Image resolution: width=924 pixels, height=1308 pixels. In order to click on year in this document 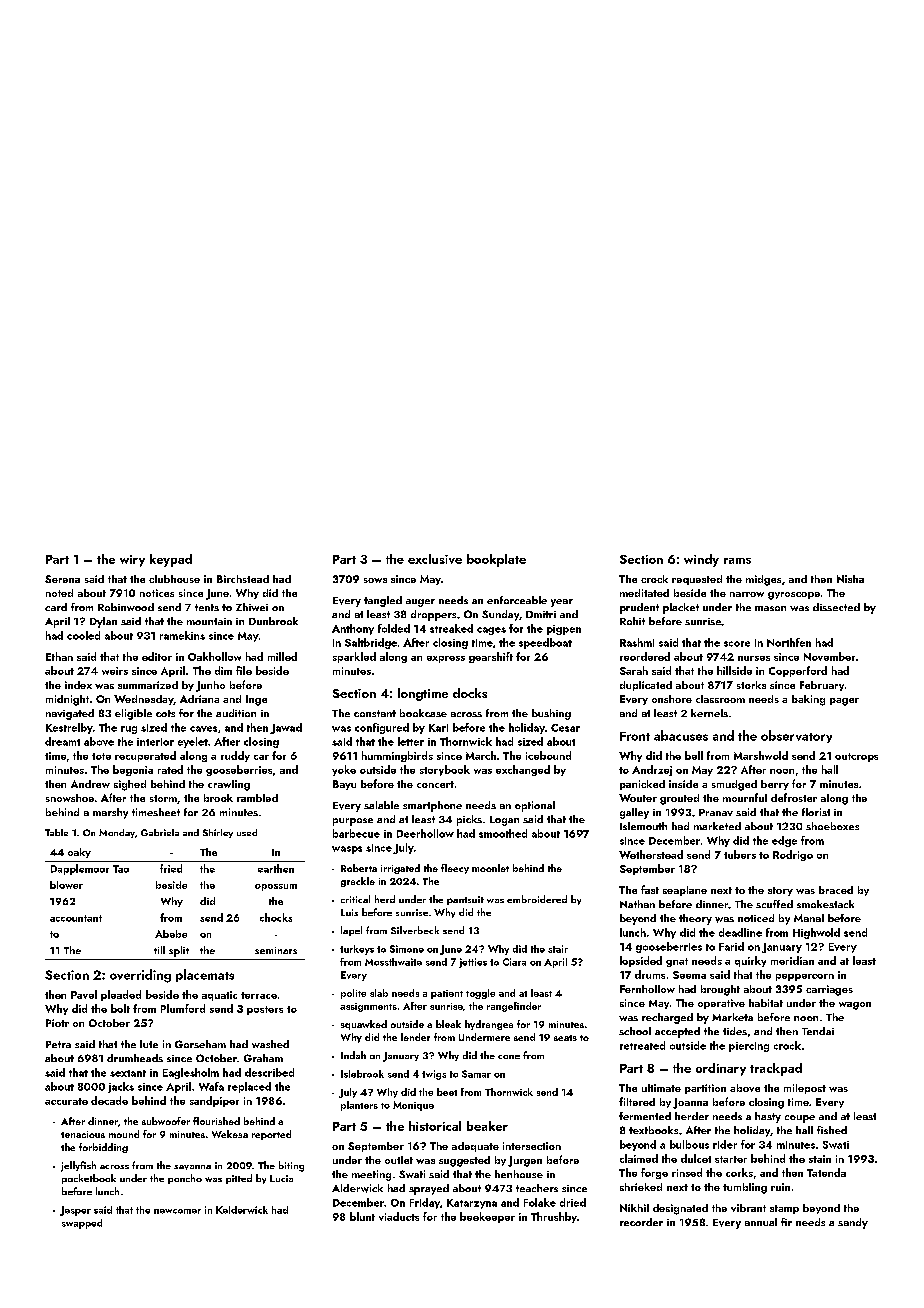, I will do `click(562, 603)`.
